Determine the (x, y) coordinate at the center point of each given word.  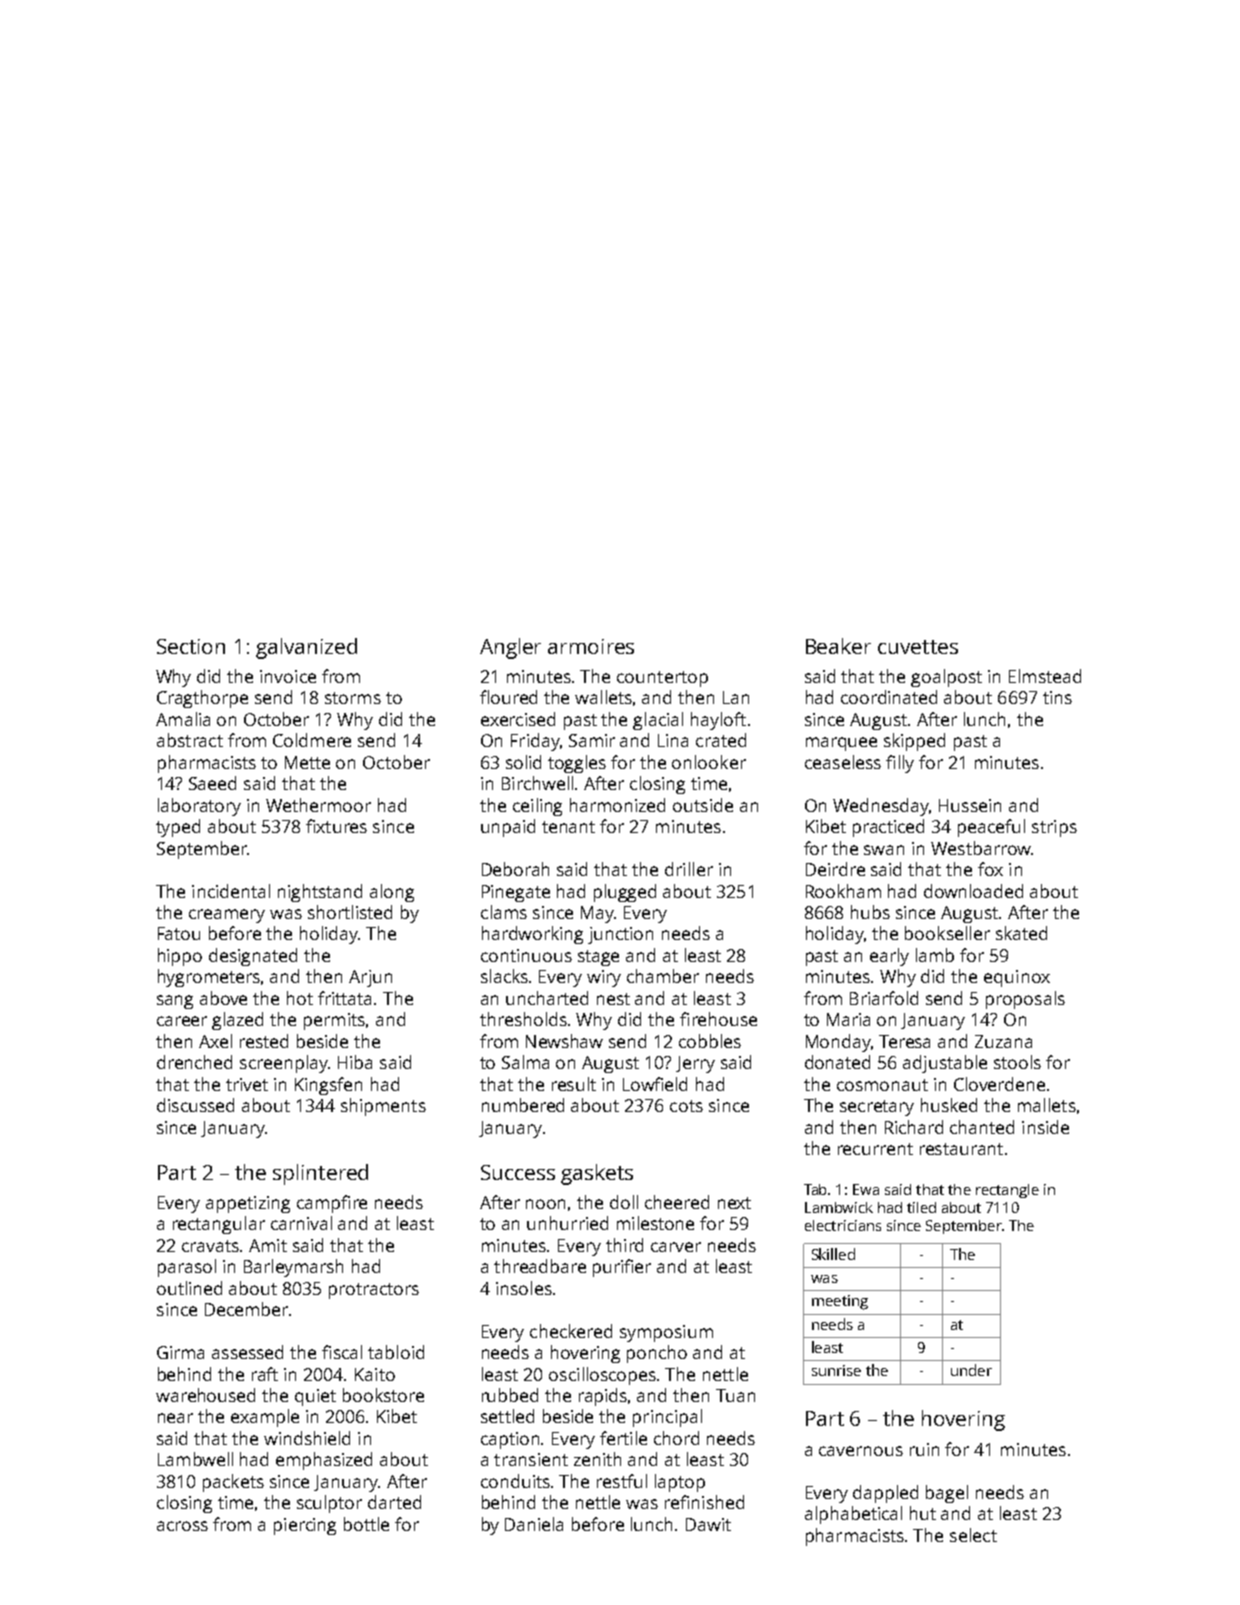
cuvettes (918, 647)
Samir (592, 740)
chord (676, 1438)
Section (191, 646)
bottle (366, 1524)
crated (721, 740)
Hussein (970, 805)
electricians (843, 1225)
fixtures (336, 826)
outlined (189, 1288)
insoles (524, 1288)
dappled (885, 1494)
